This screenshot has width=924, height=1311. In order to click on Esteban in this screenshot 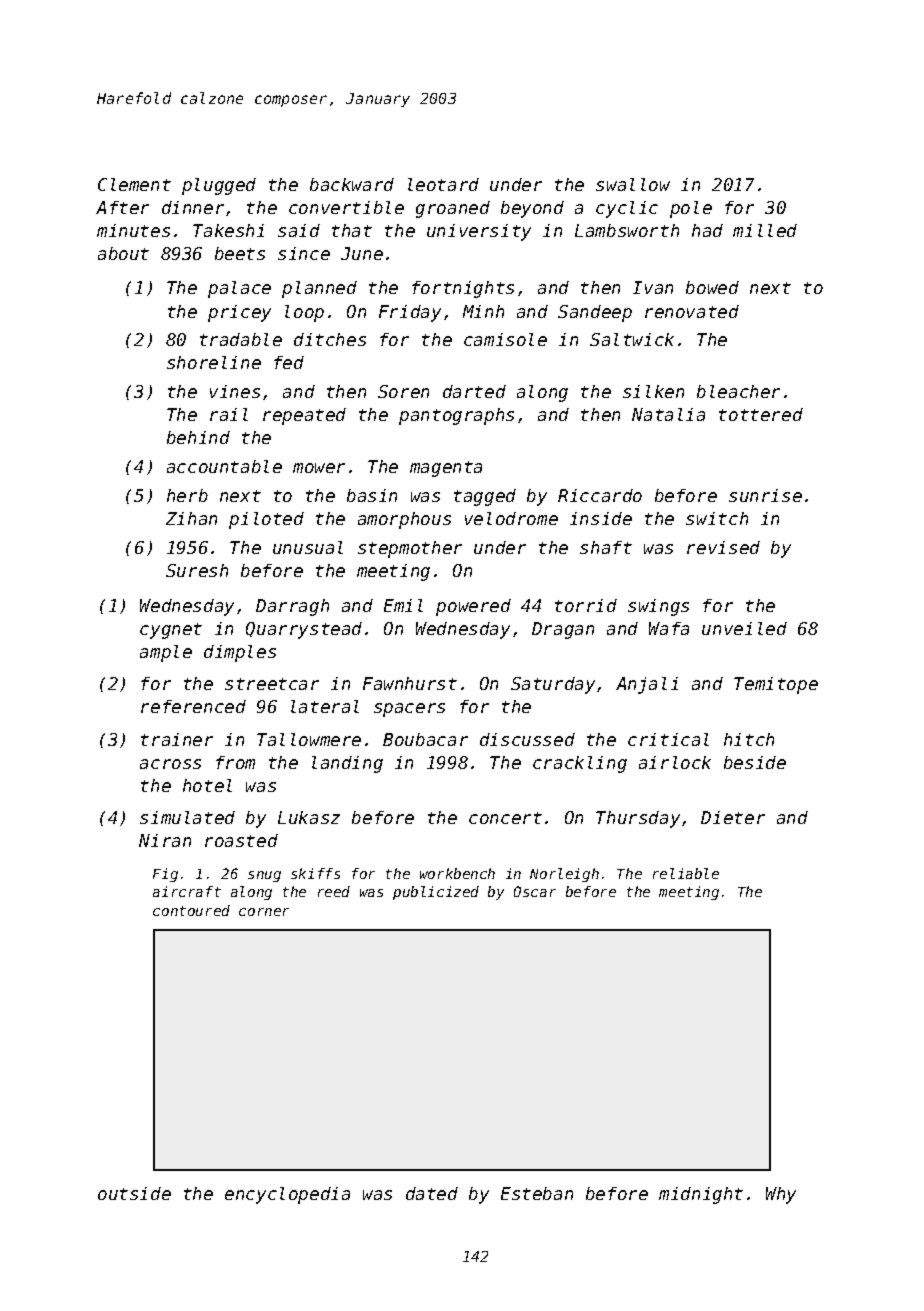, I will do `click(537, 1193)`.
